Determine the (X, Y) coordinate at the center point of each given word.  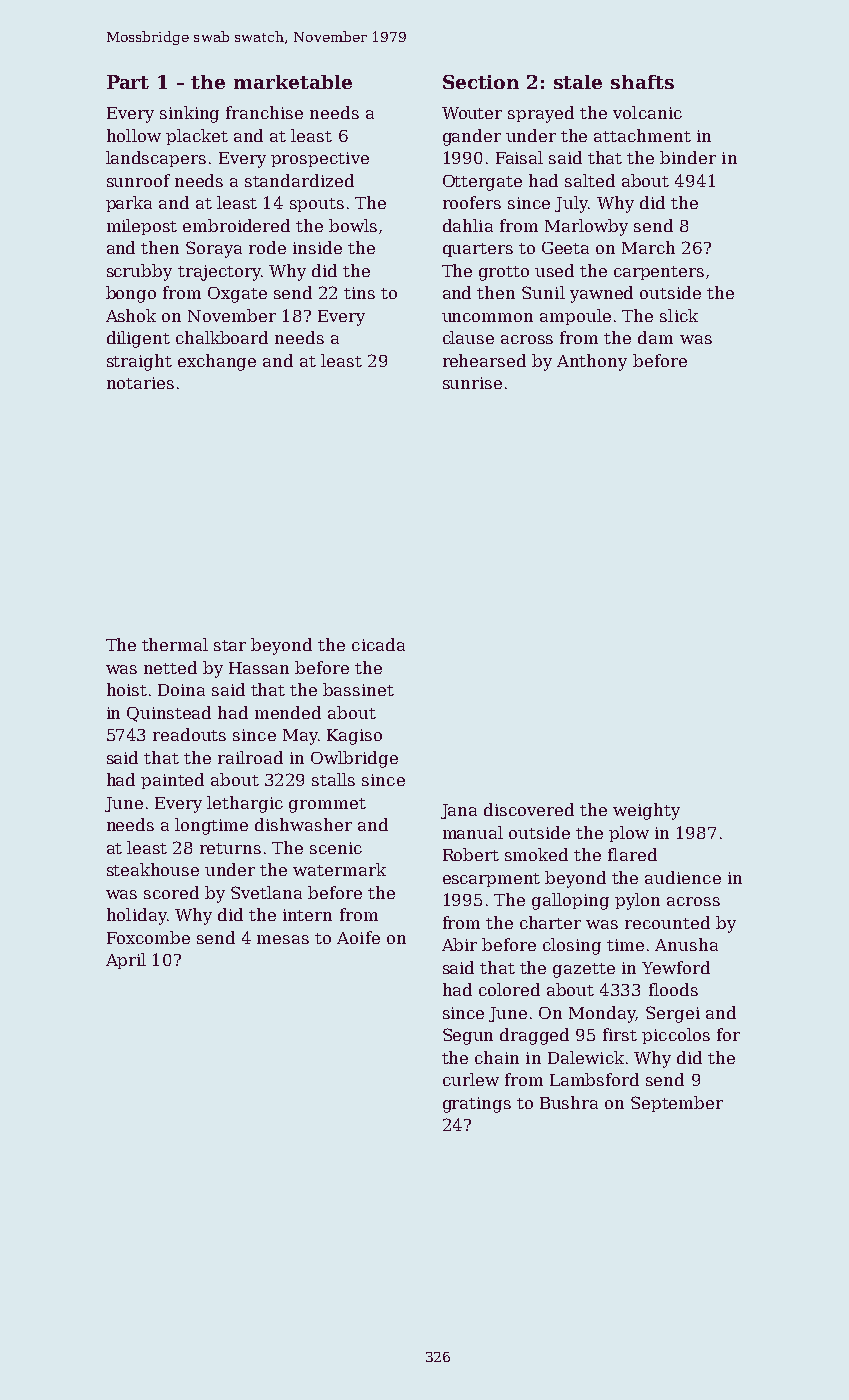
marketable (293, 82)
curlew (471, 1079)
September (677, 1104)
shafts (642, 82)
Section (481, 82)
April (126, 961)
